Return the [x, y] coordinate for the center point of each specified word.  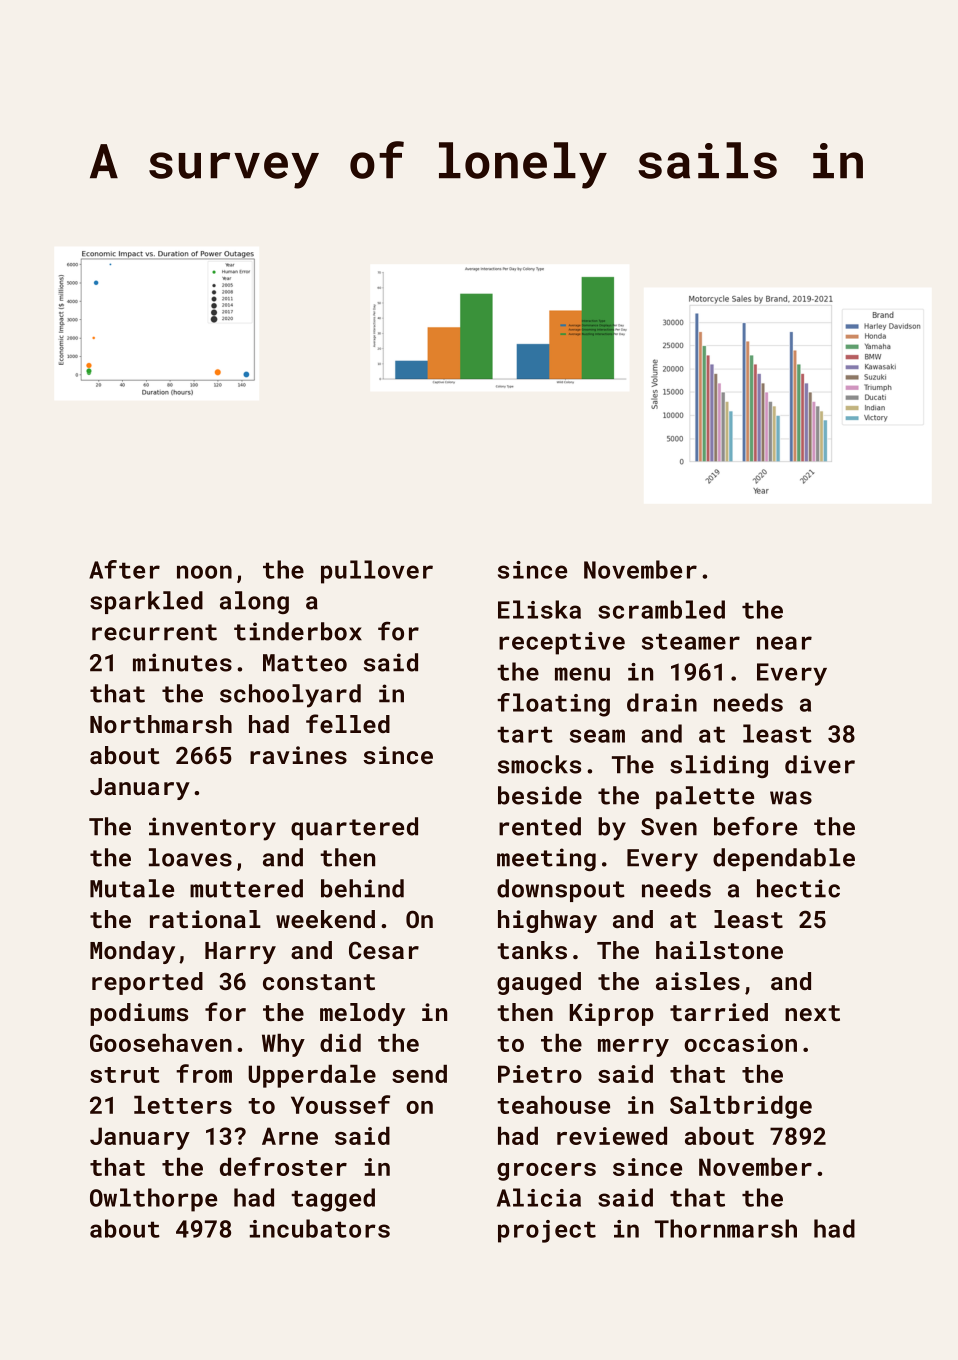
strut [125, 1075]
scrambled [661, 609]
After [124, 569]
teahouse [553, 1105]
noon [204, 572]
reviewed [612, 1136]
